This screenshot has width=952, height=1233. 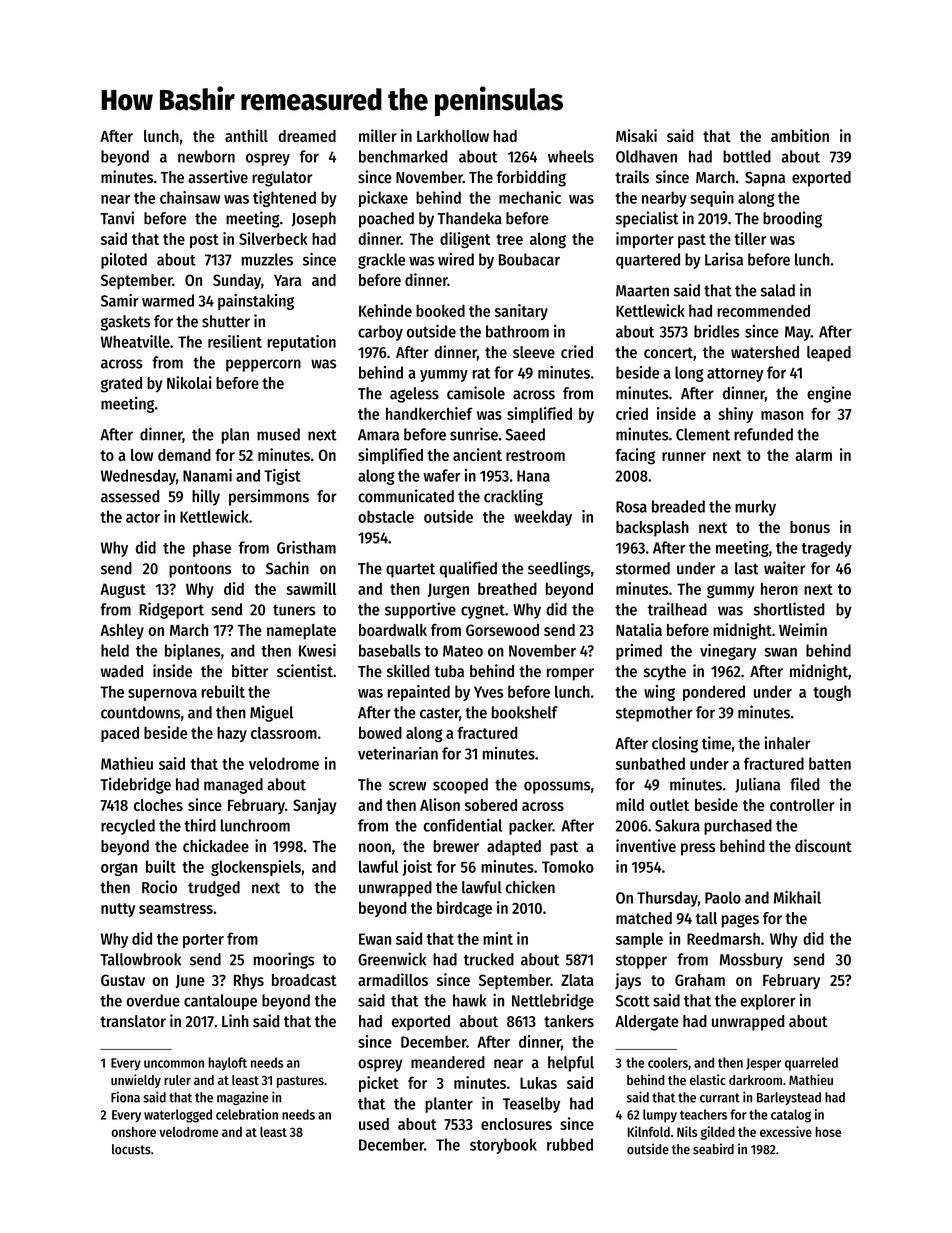 What do you see at coordinates (235, 341) in the screenshot?
I see `resilient` at bounding box center [235, 341].
